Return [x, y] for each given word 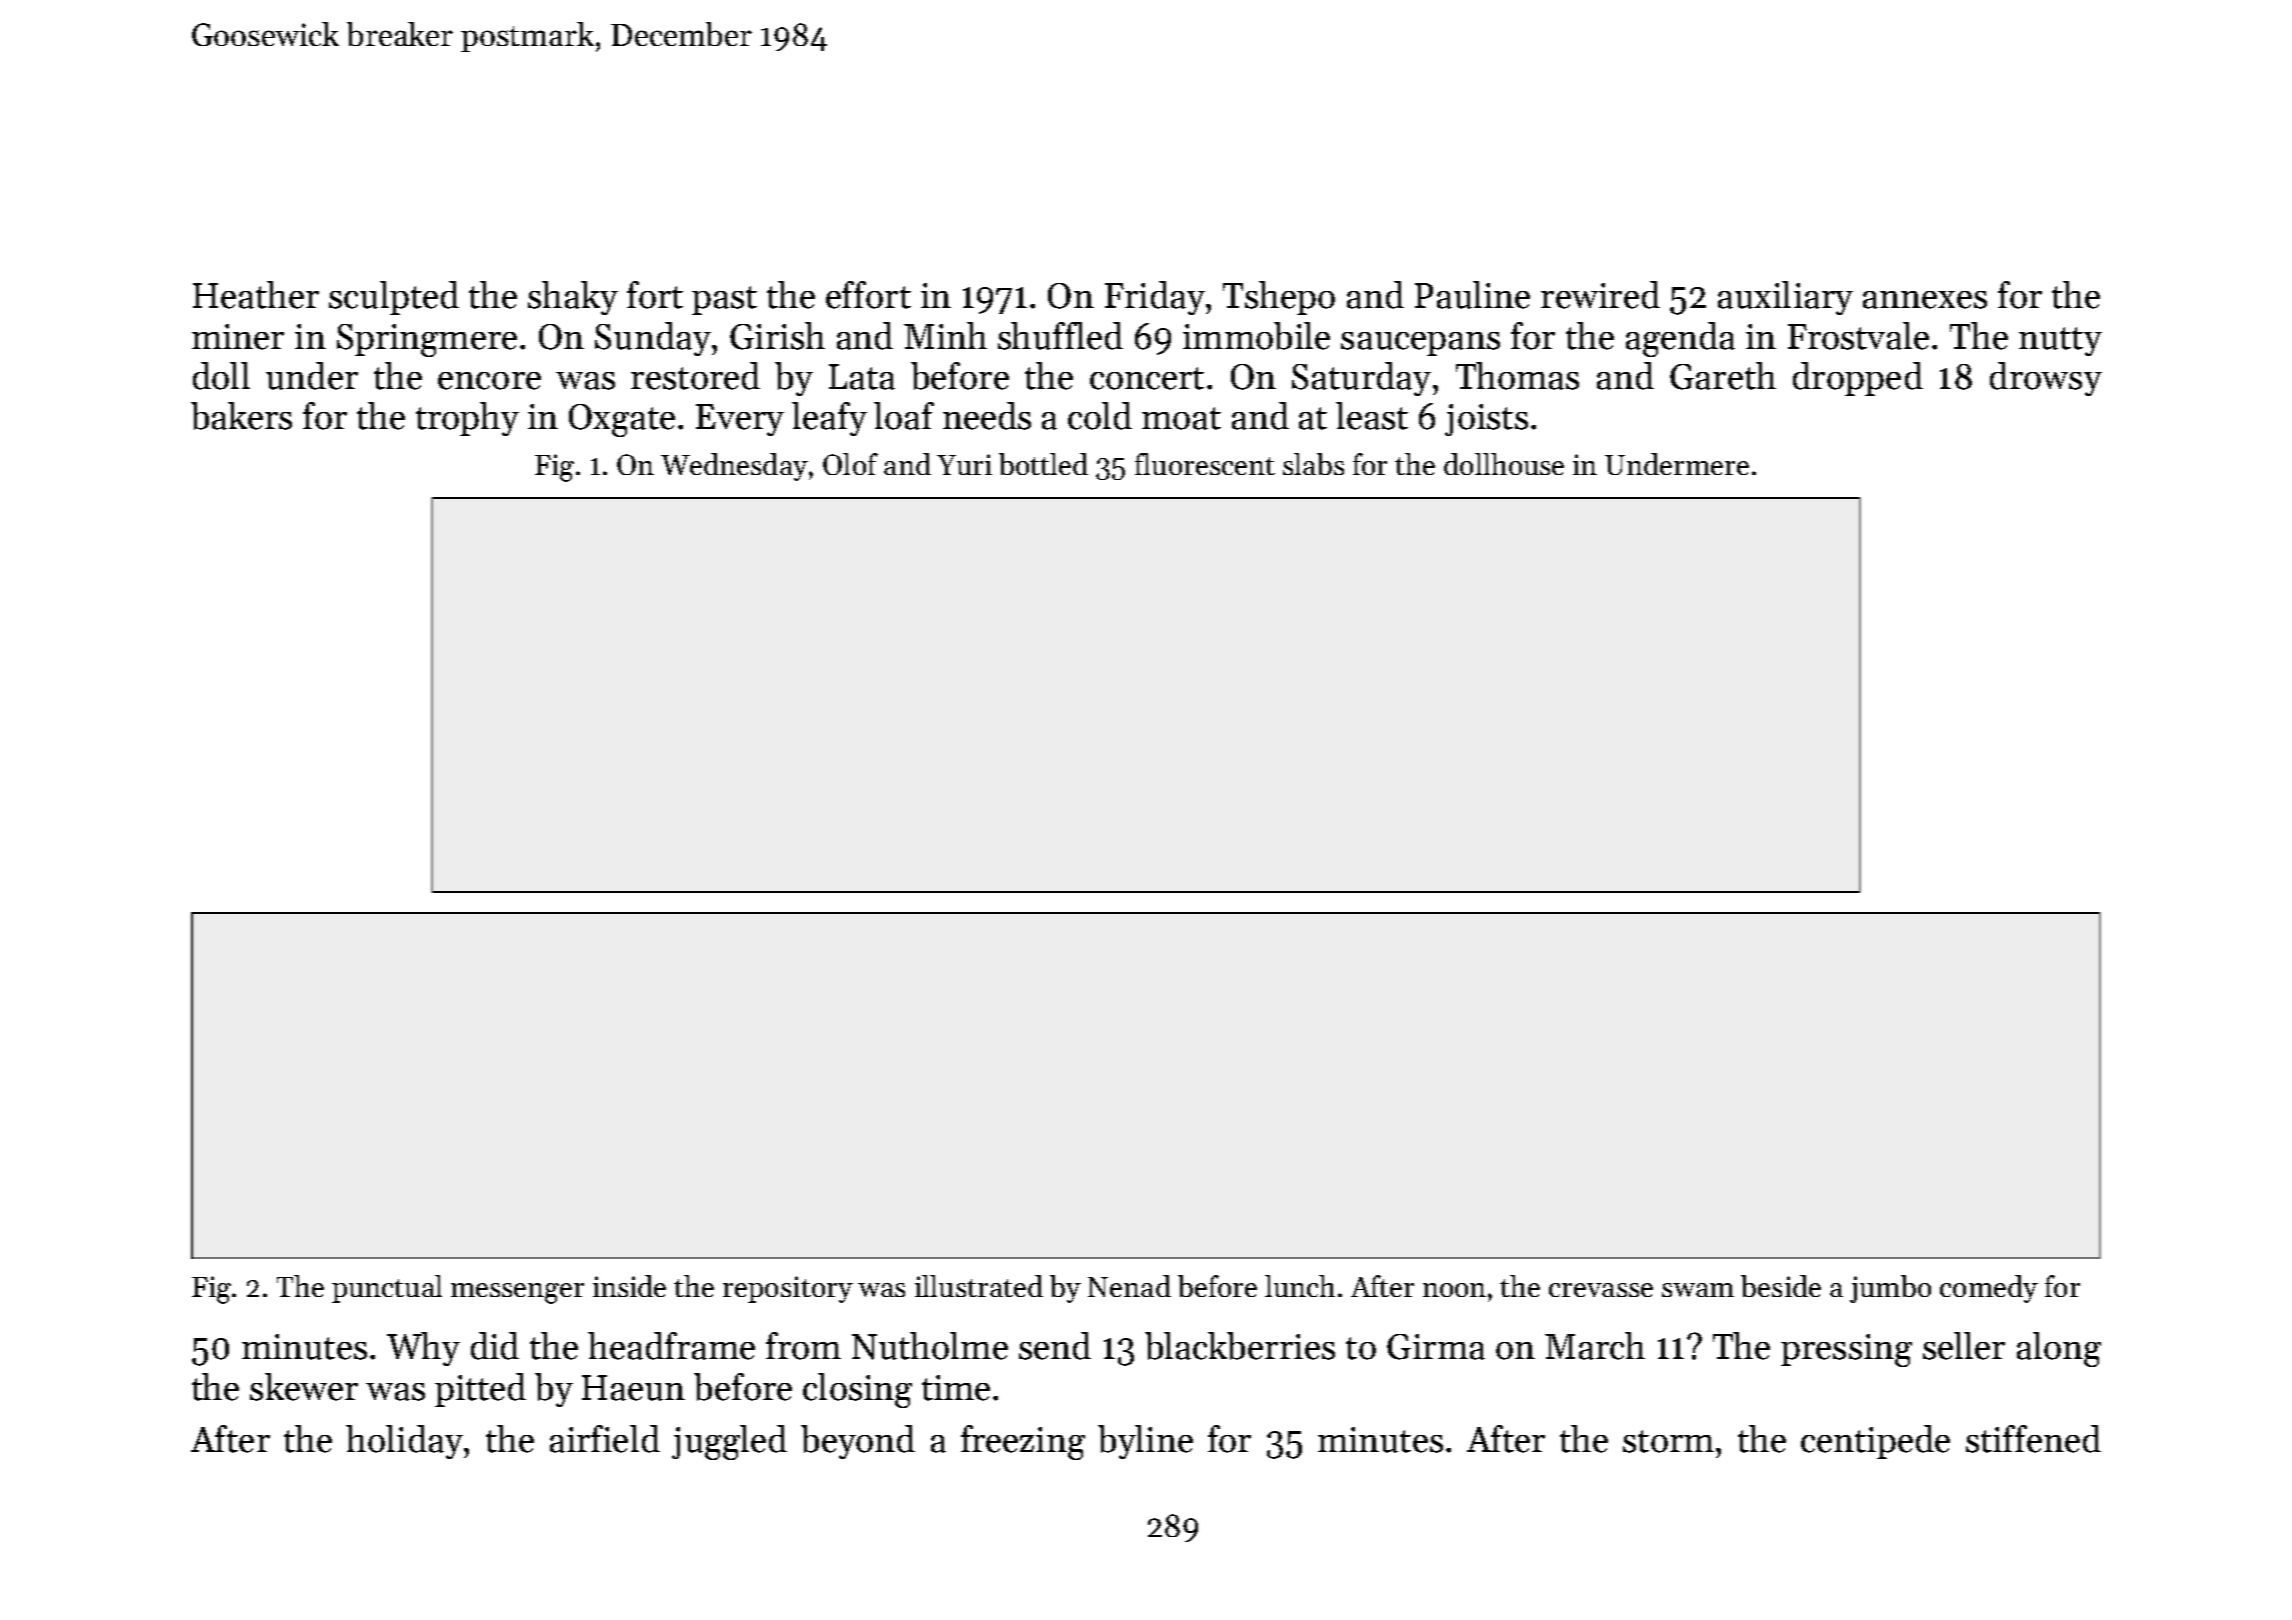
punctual [387, 1289]
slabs [1313, 464]
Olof [850, 464]
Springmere [427, 340]
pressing [1846, 1350]
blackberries [1240, 1346]
